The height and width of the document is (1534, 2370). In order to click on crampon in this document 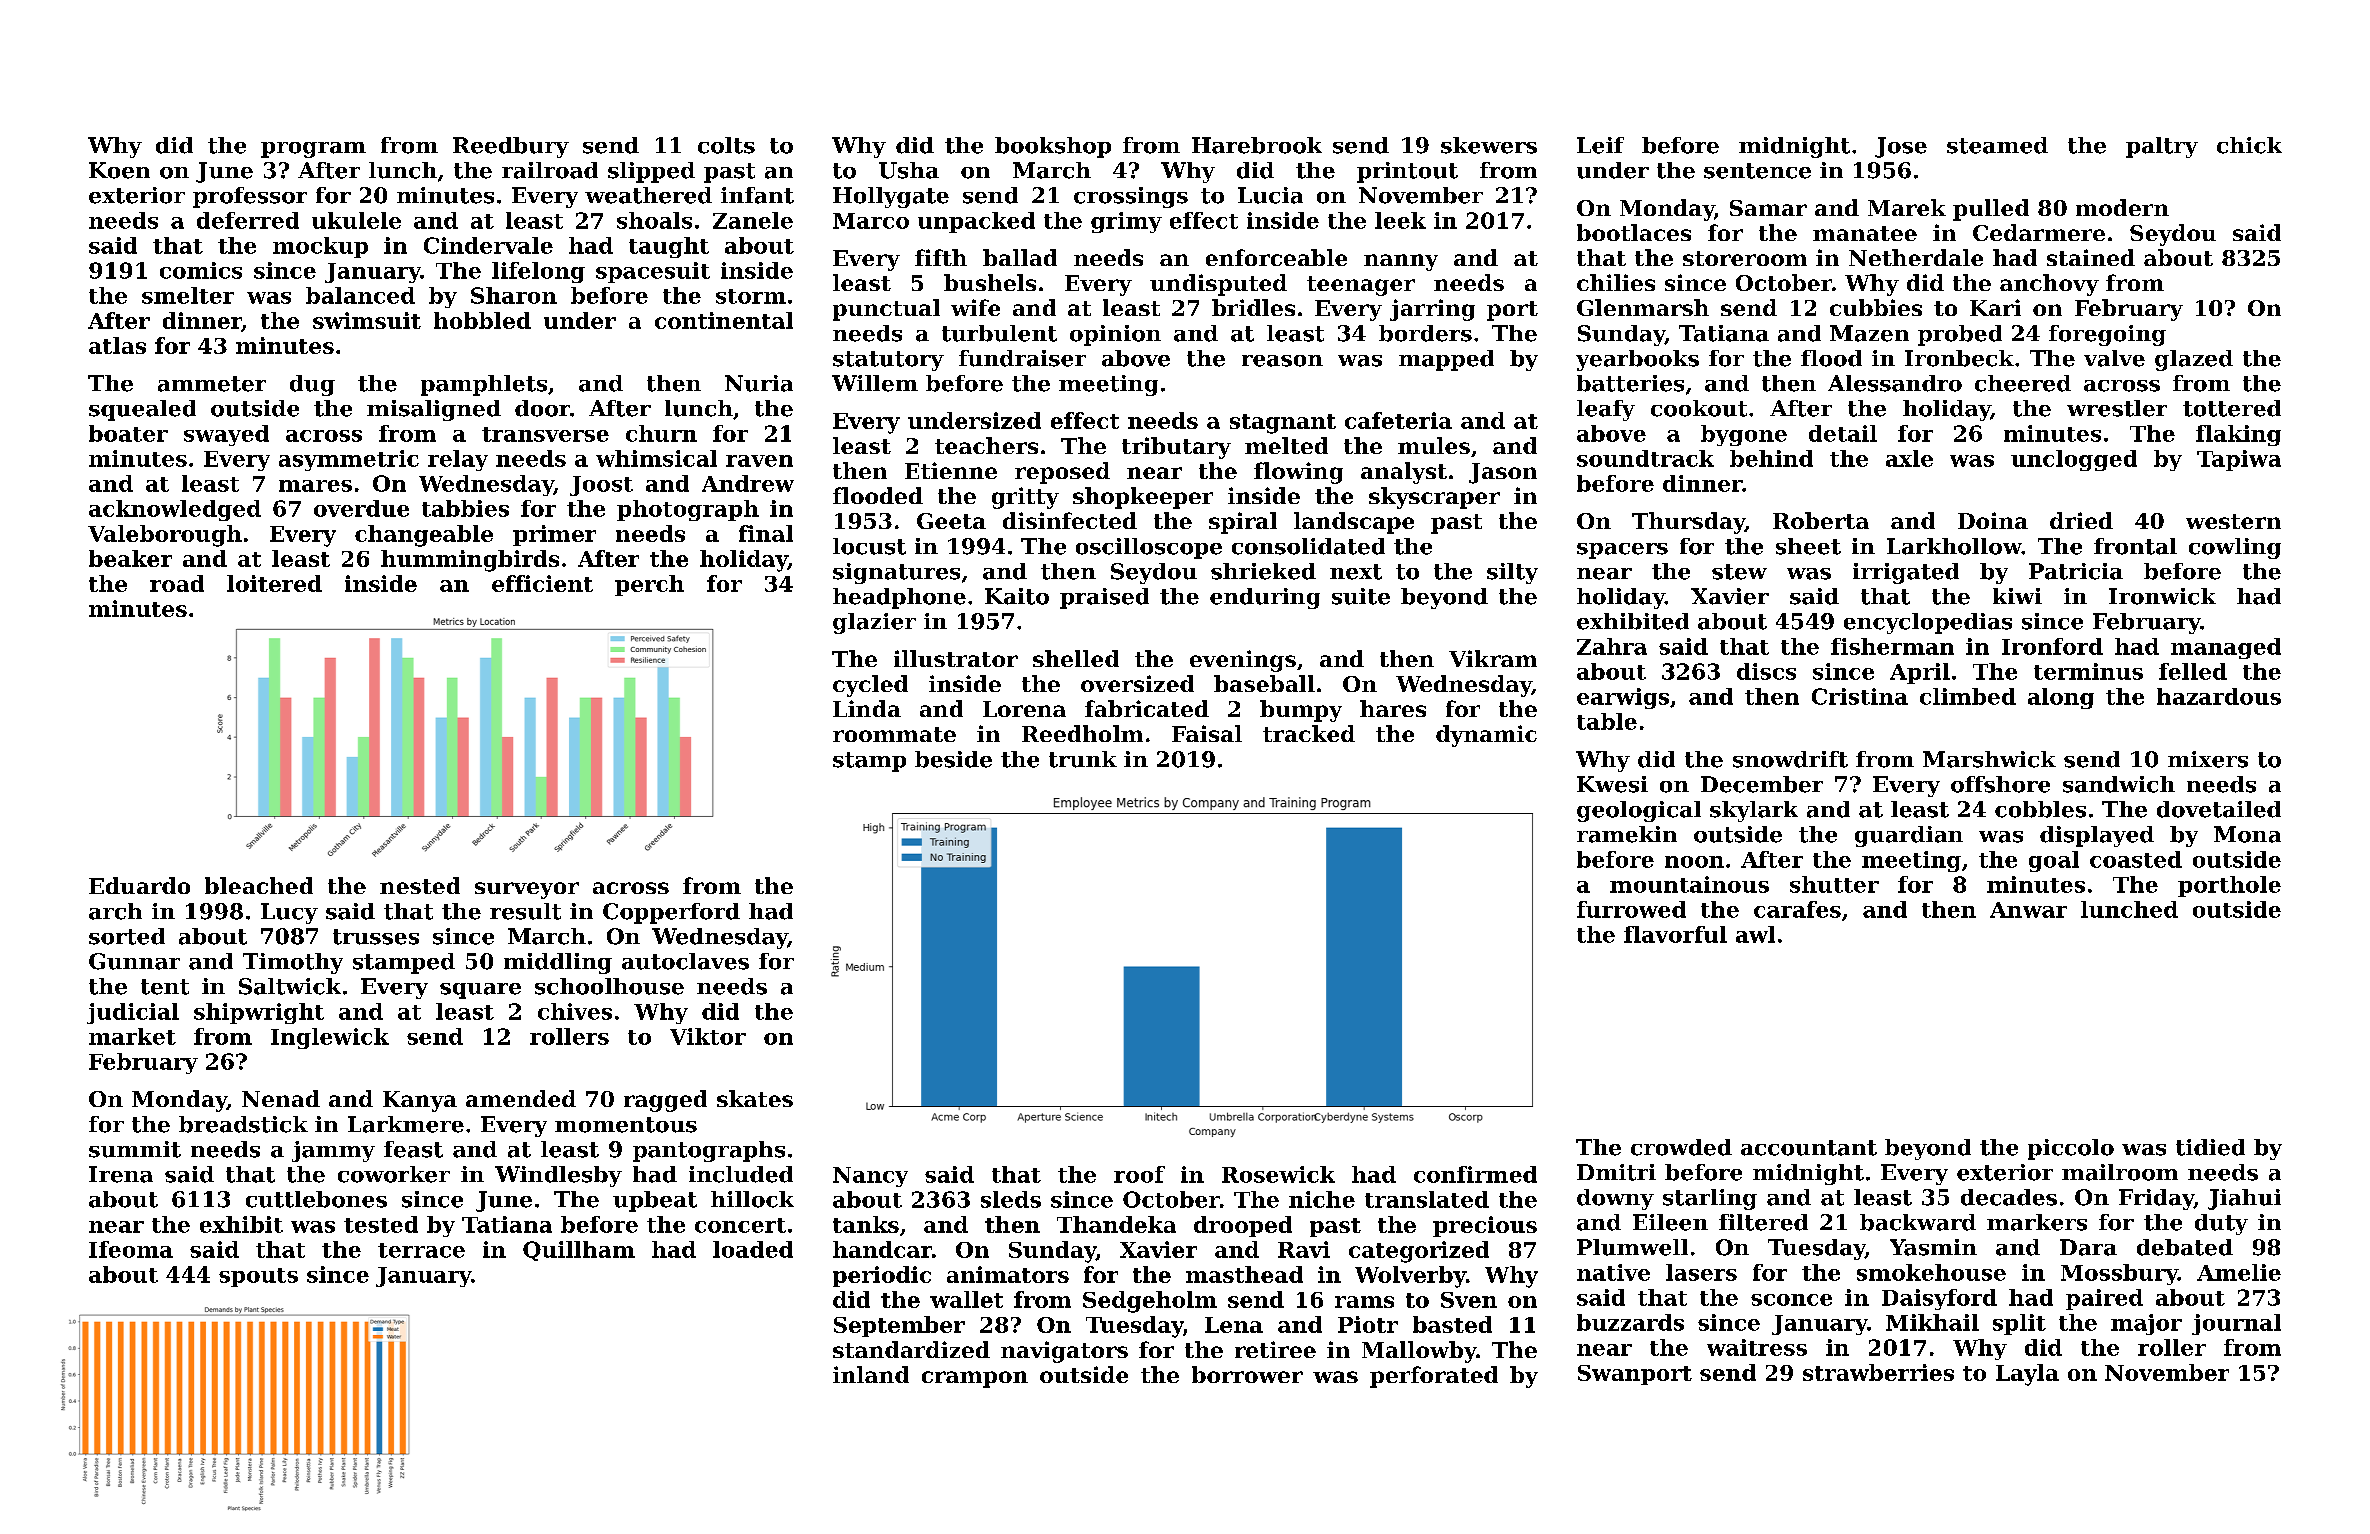, I will do `click(975, 1379)`.
